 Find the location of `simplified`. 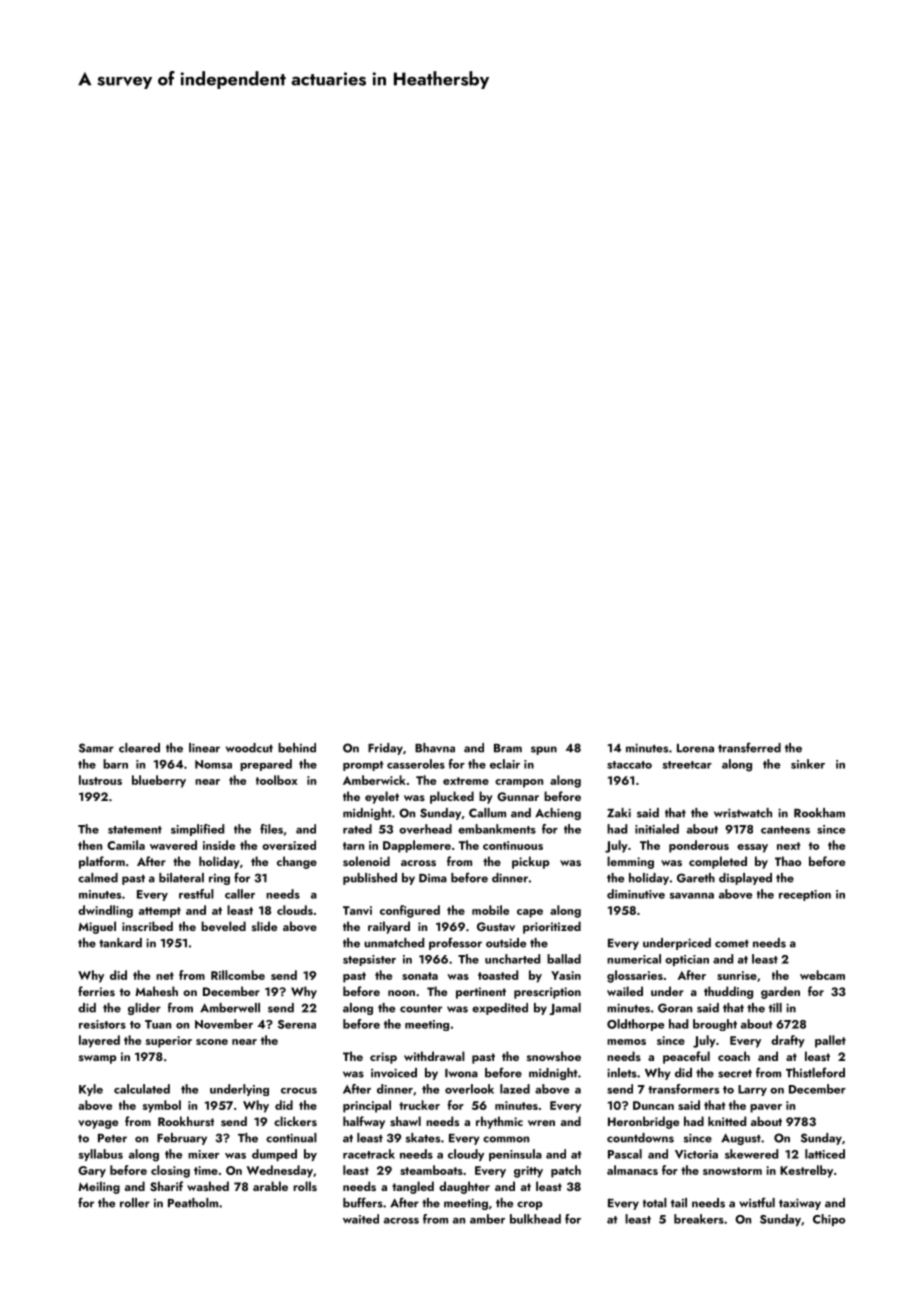

simplified is located at coordinates (197, 830).
